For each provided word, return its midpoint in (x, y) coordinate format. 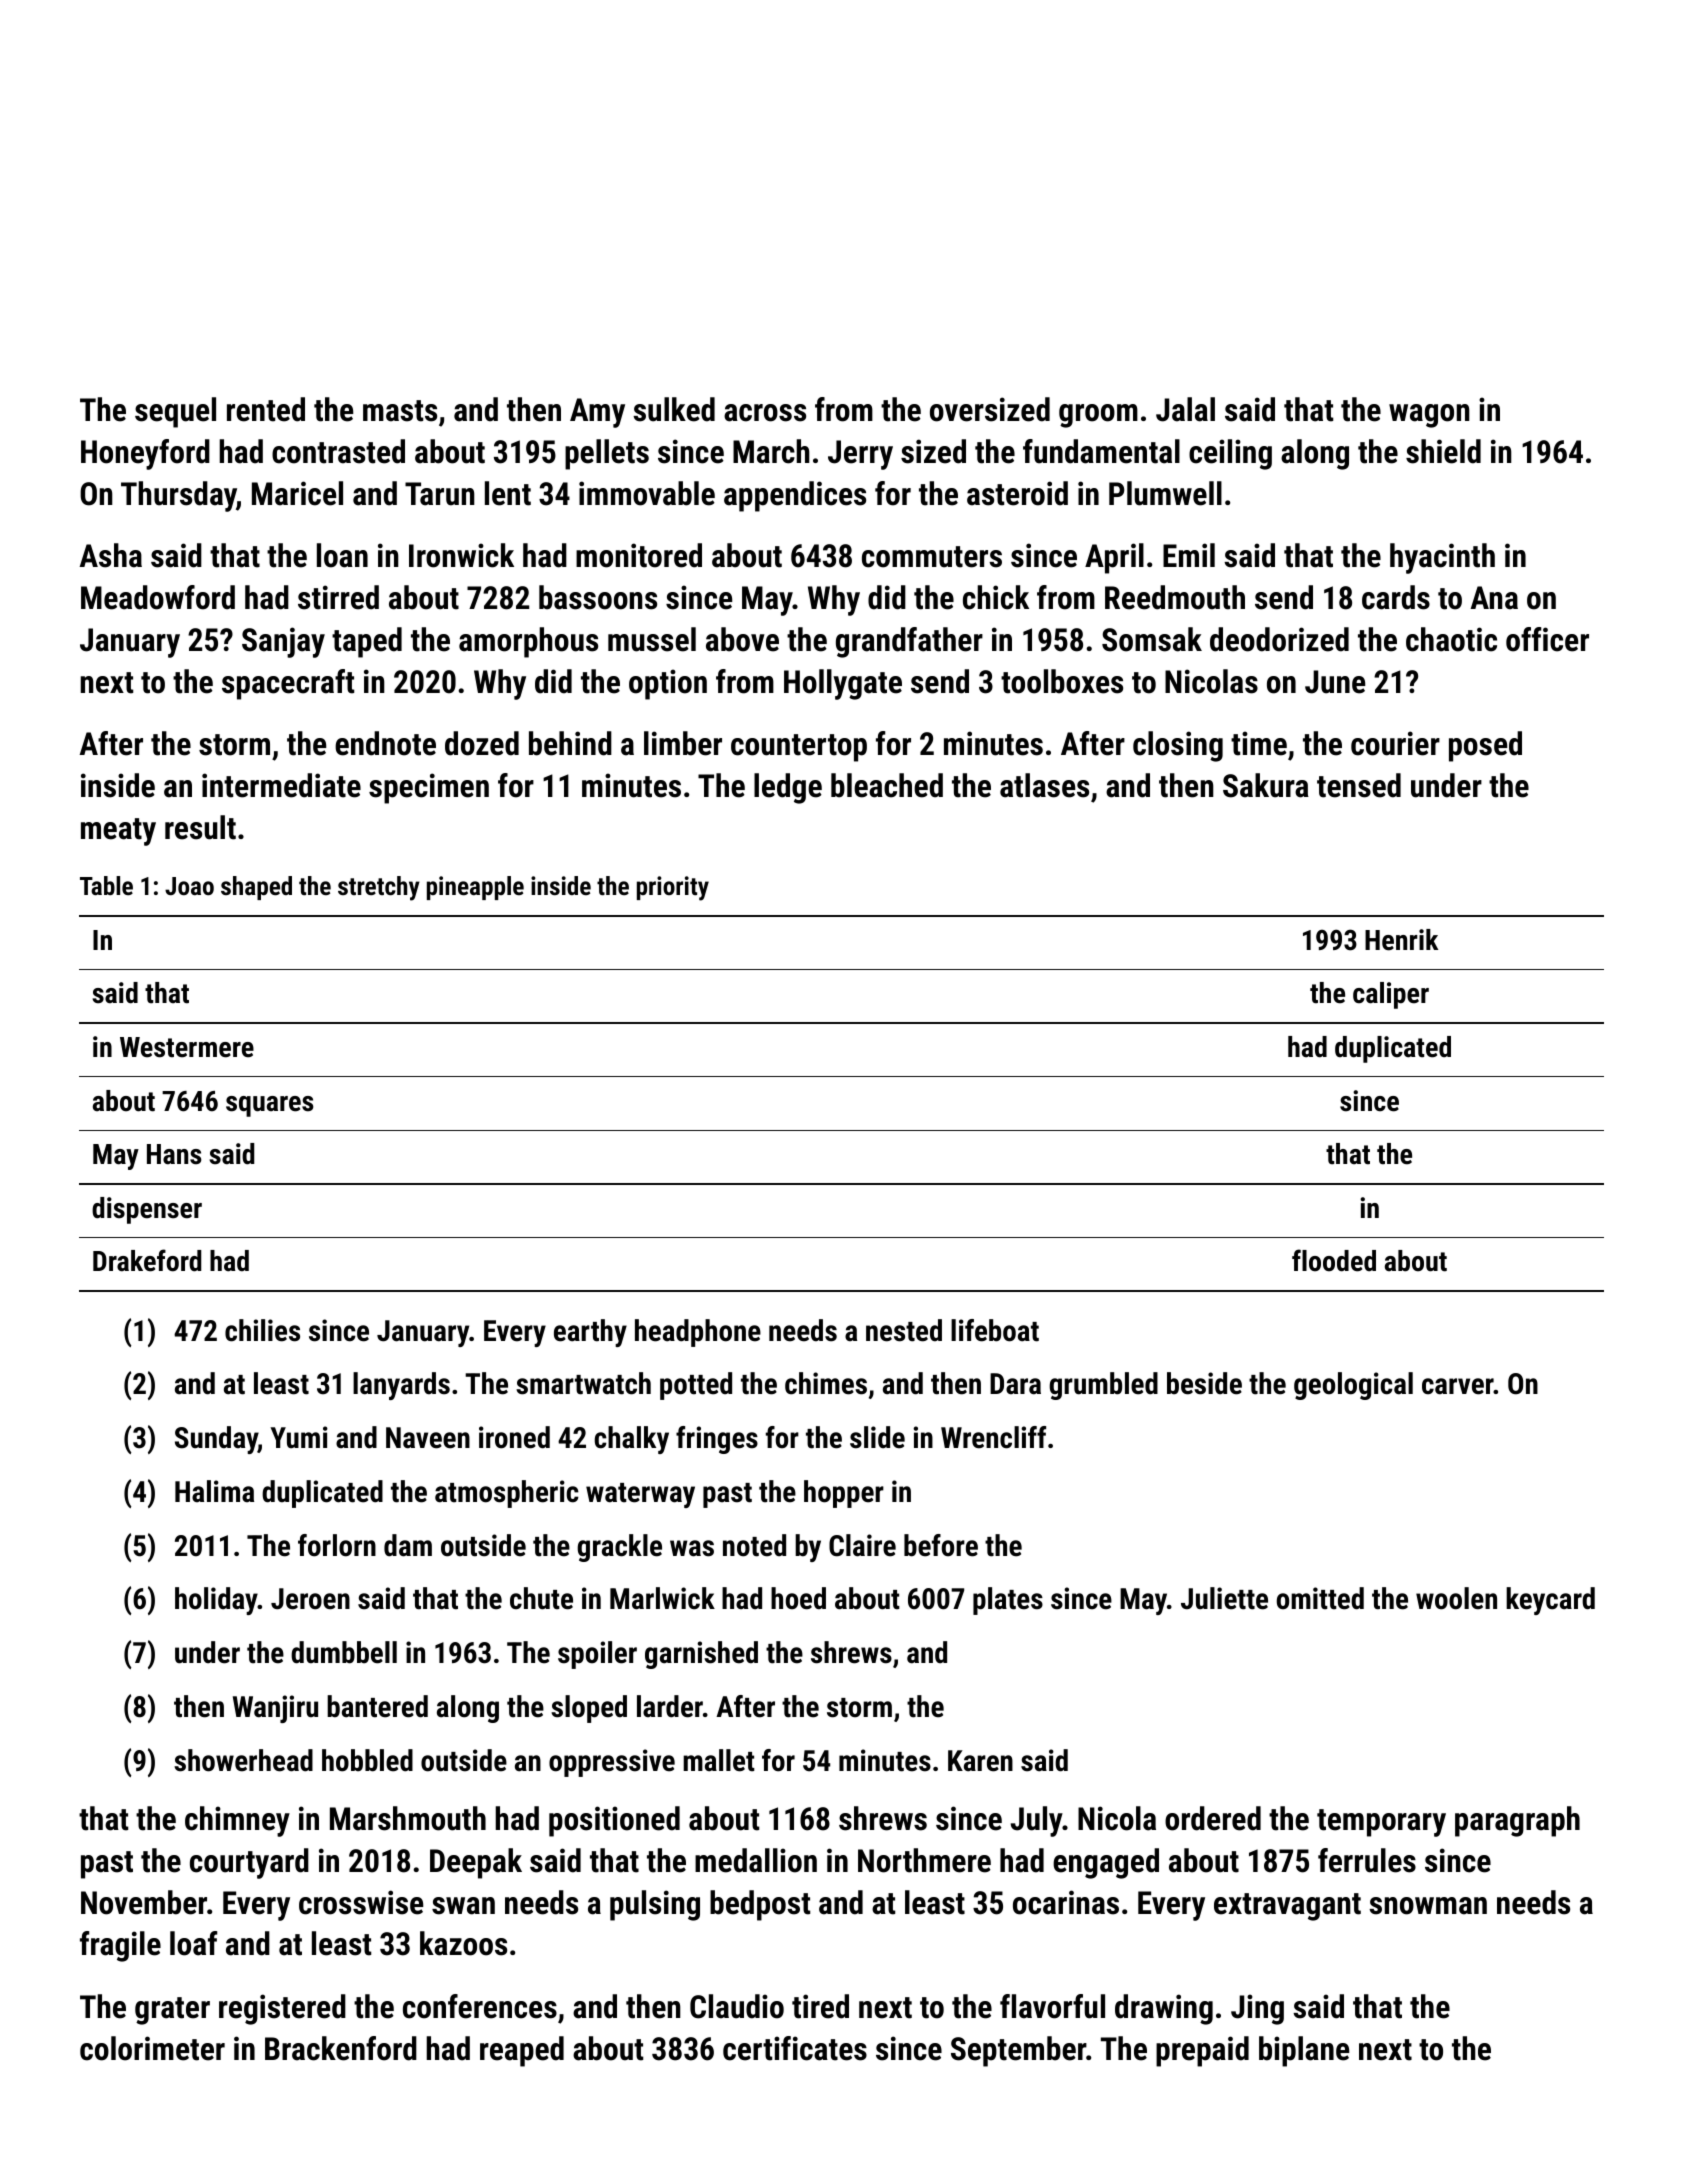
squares (269, 1106)
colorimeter (152, 2048)
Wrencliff (993, 1437)
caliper (1391, 995)
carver (1458, 1386)
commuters (932, 557)
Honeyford (145, 454)
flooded (1334, 1260)
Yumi (299, 1437)
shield (1443, 451)
